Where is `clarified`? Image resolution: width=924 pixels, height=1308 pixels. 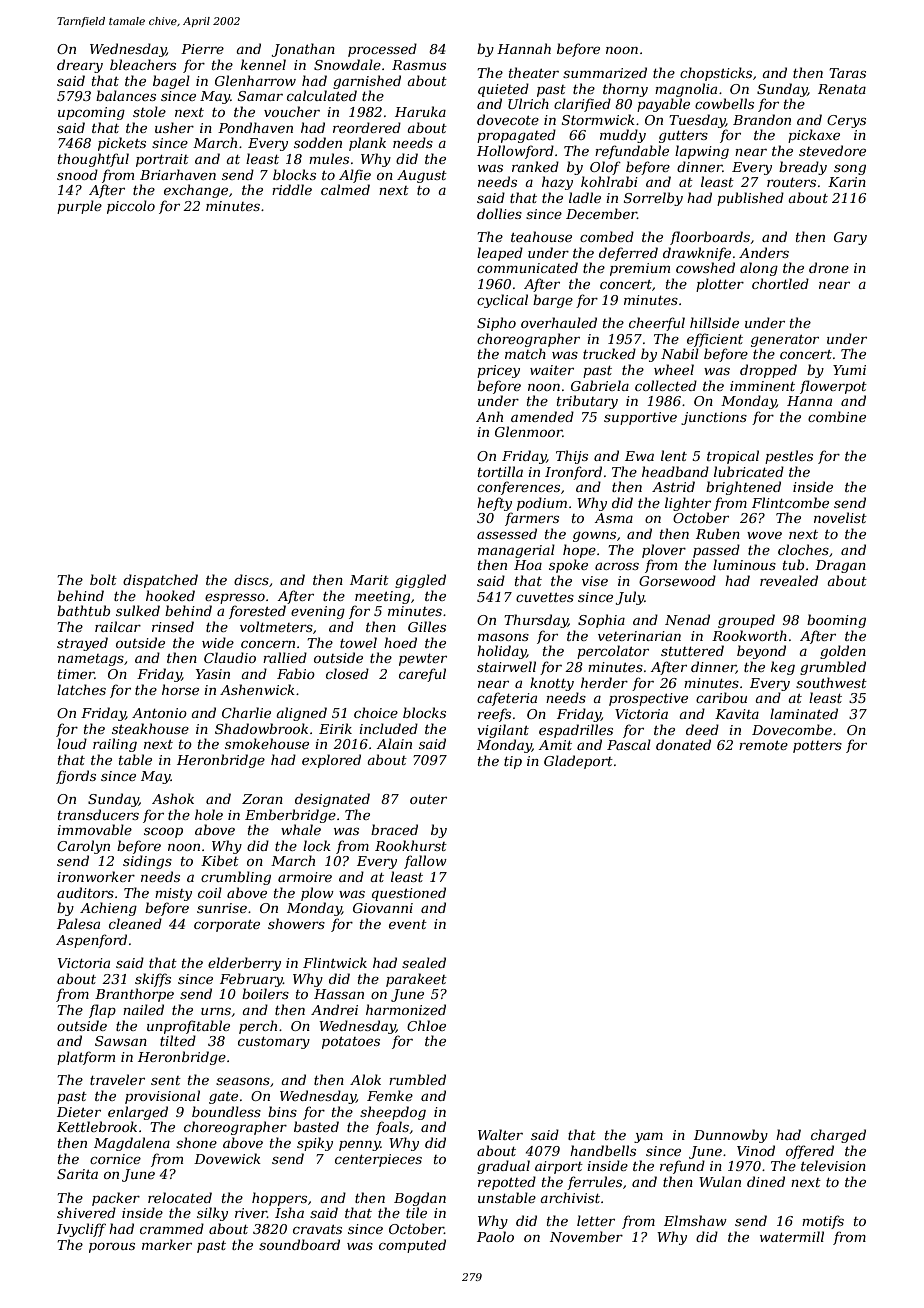 clarified is located at coordinates (582, 105).
